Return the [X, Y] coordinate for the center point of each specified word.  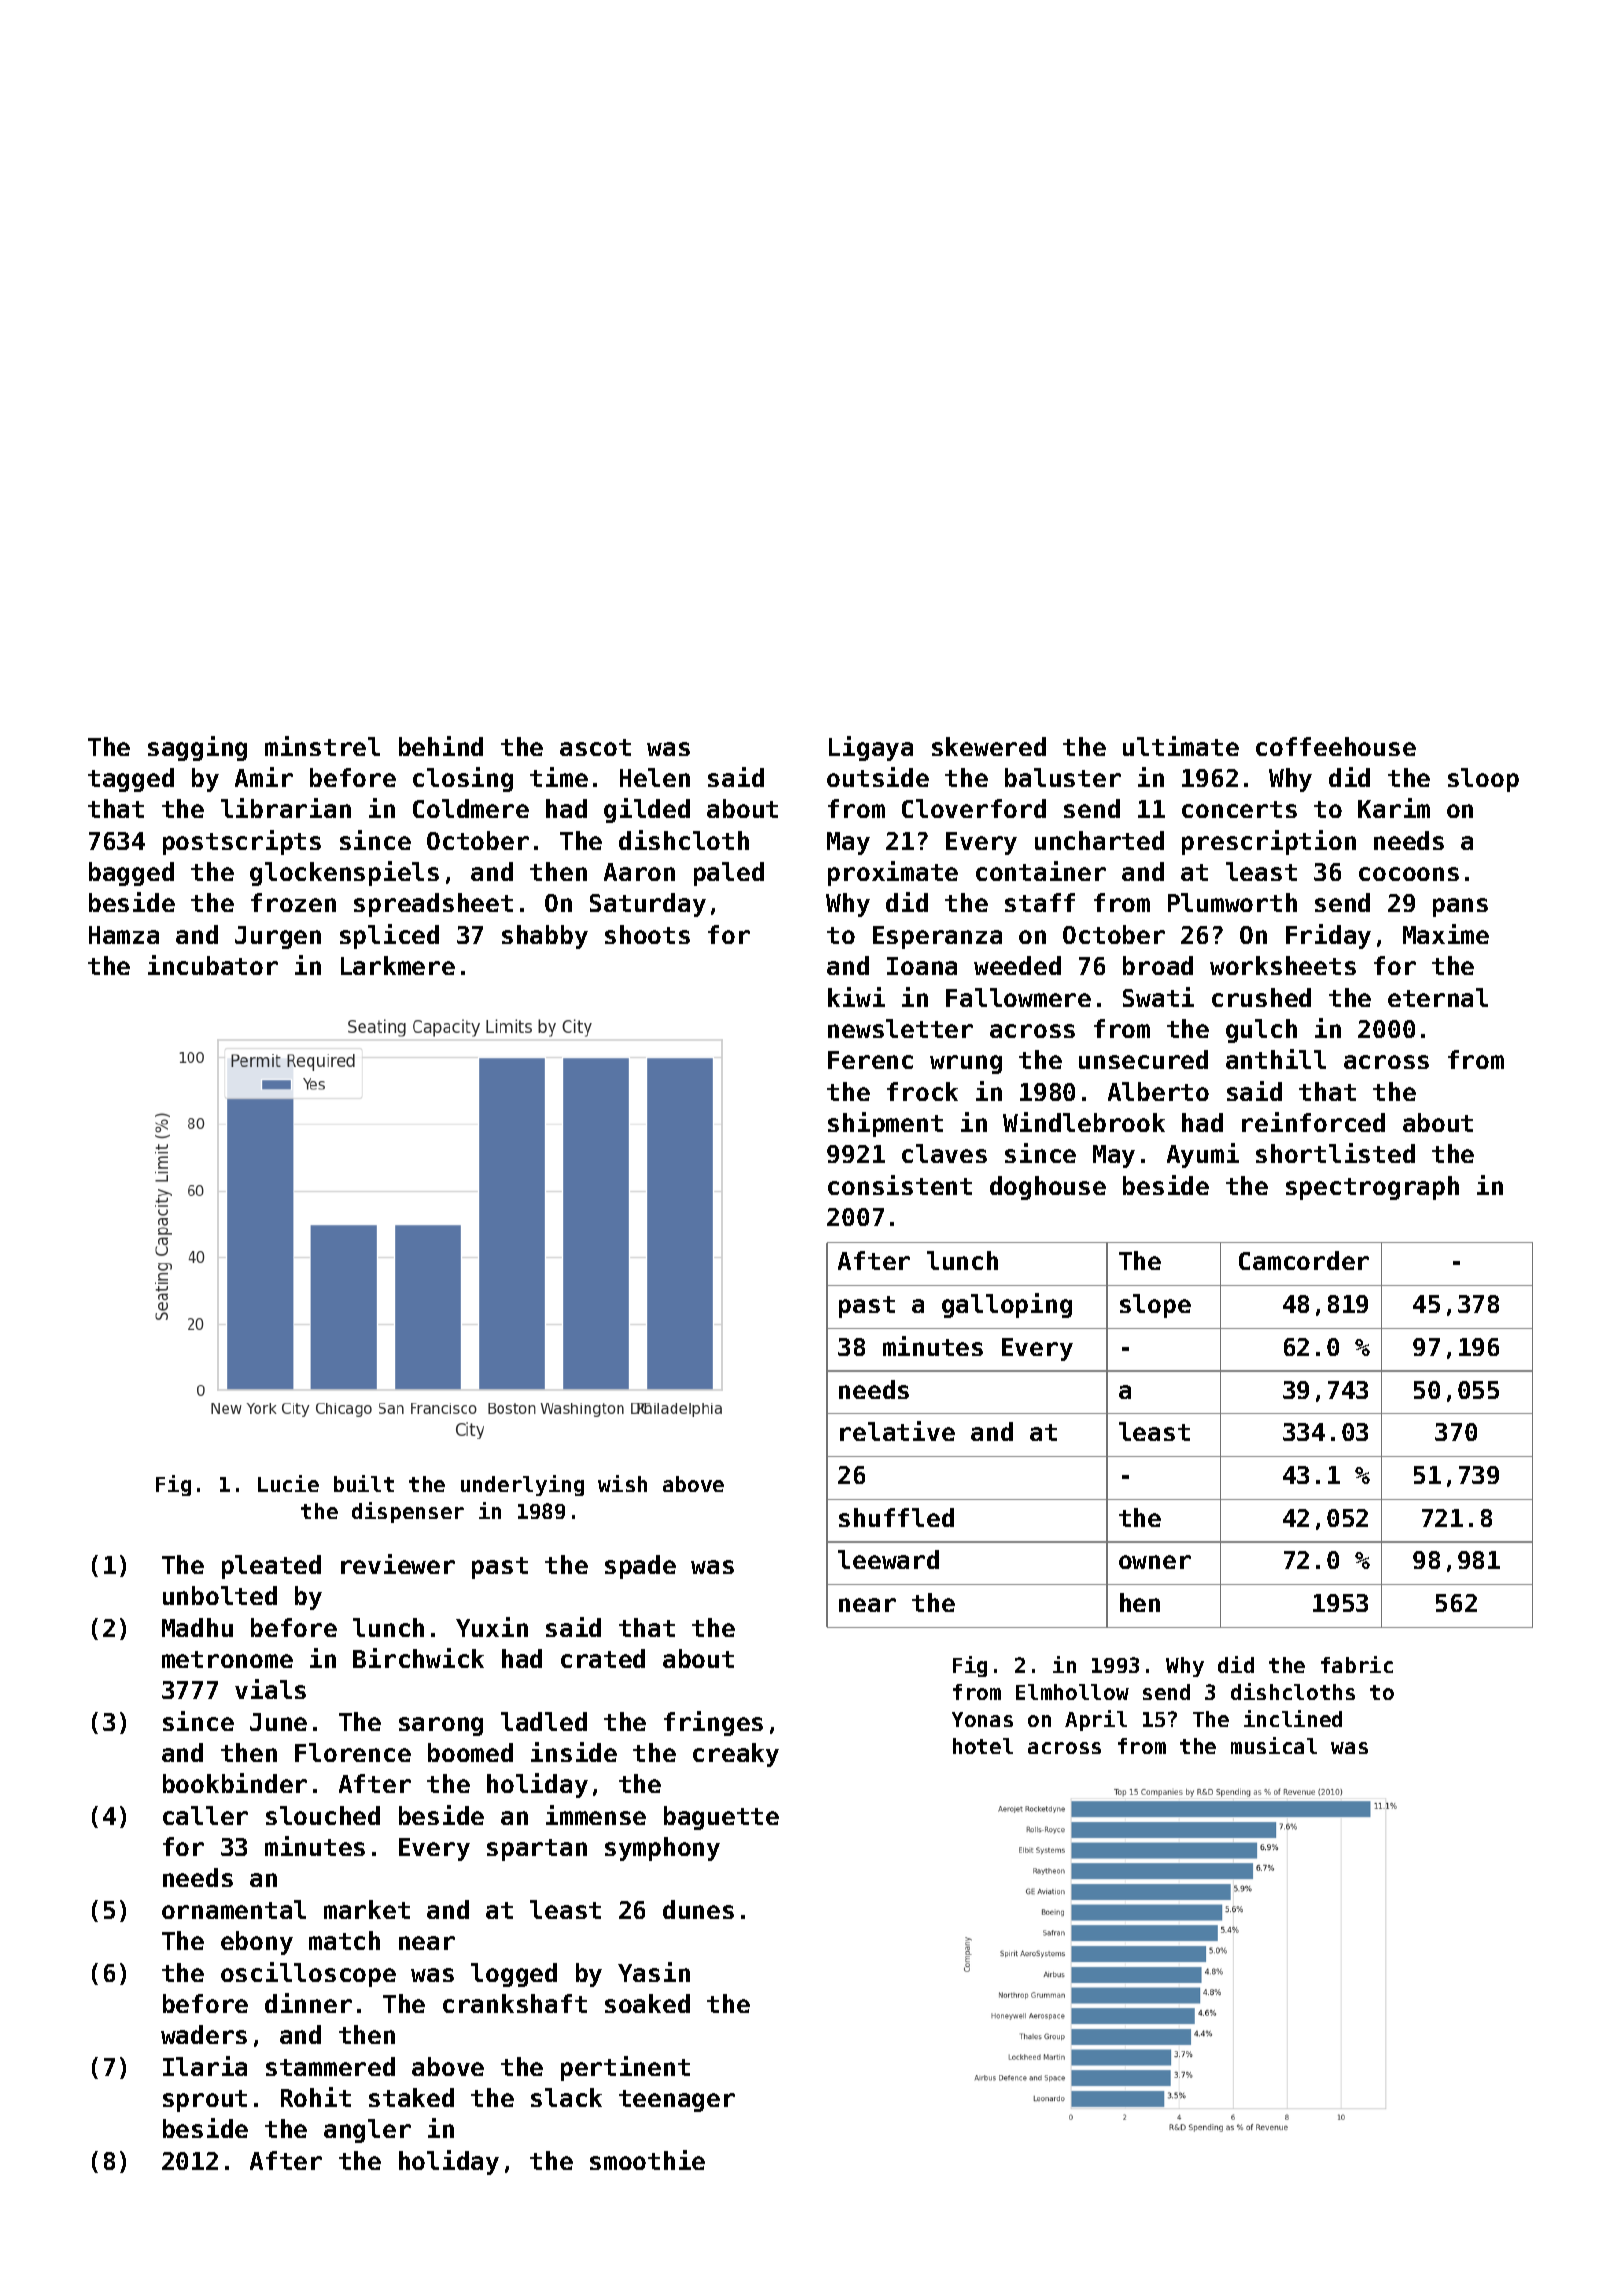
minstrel [322, 746]
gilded [647, 810]
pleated [271, 1567]
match [344, 1940]
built [364, 1483]
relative [897, 1431]
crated [603, 1658]
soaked [647, 2003]
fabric [1357, 1664]
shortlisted [1335, 1153]
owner [1155, 1562]
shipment [885, 1124]
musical [1274, 1745]
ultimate [1181, 746]
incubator [213, 965]
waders [204, 2034]
